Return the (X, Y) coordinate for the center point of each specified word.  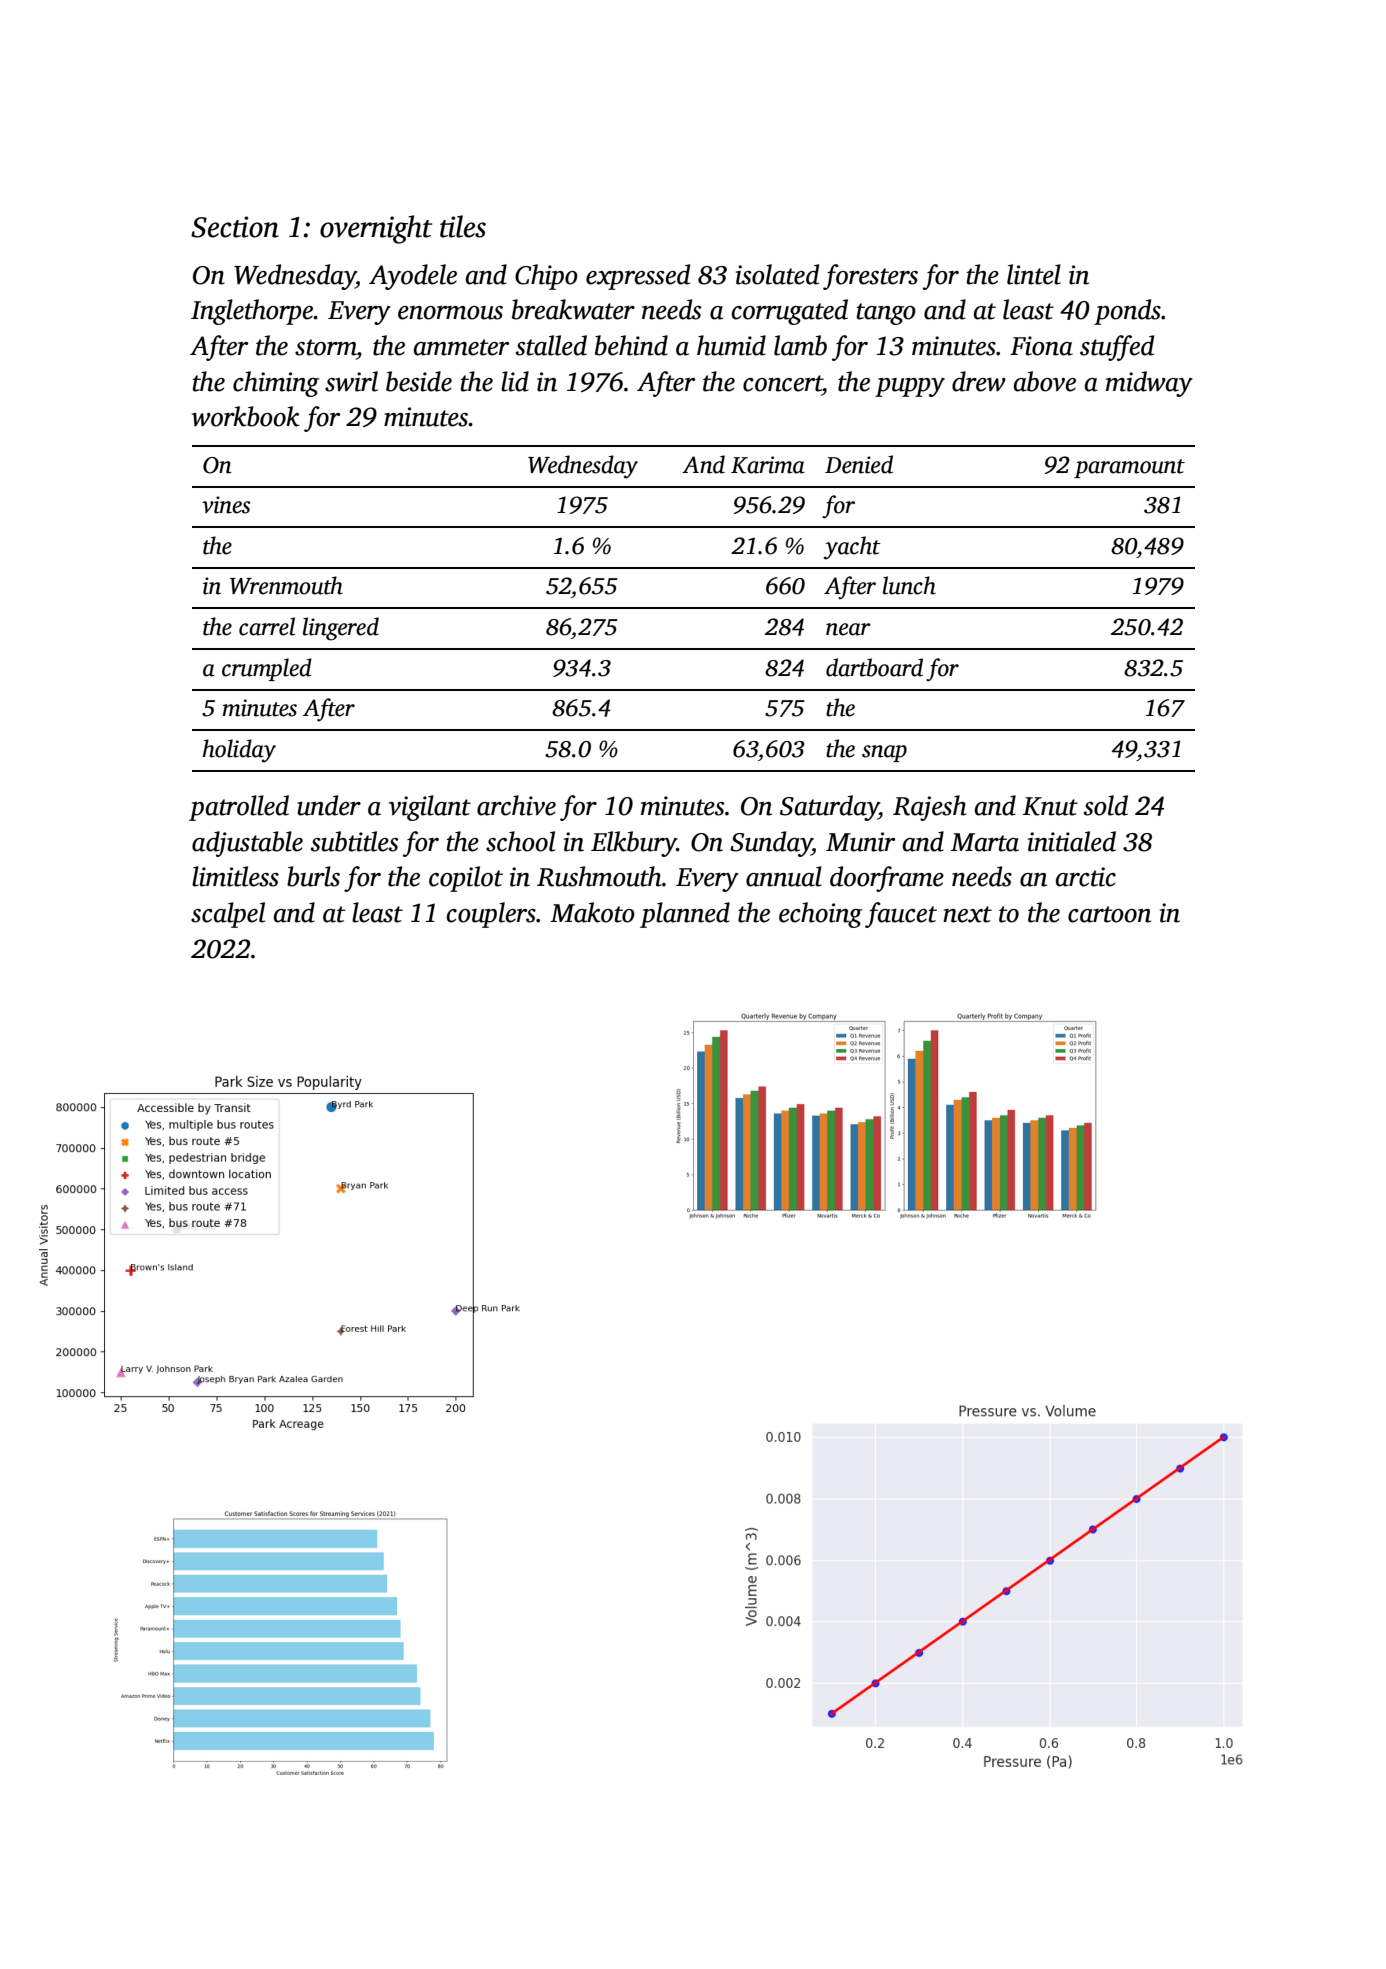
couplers (491, 915)
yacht (852, 548)
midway (1149, 384)
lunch (909, 585)
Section (235, 227)
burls (313, 876)
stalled (551, 345)
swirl (351, 381)
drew (979, 381)
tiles (463, 226)
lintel (1034, 274)
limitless (235, 876)
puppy (910, 387)
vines (226, 505)
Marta (985, 842)
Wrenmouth (286, 585)
